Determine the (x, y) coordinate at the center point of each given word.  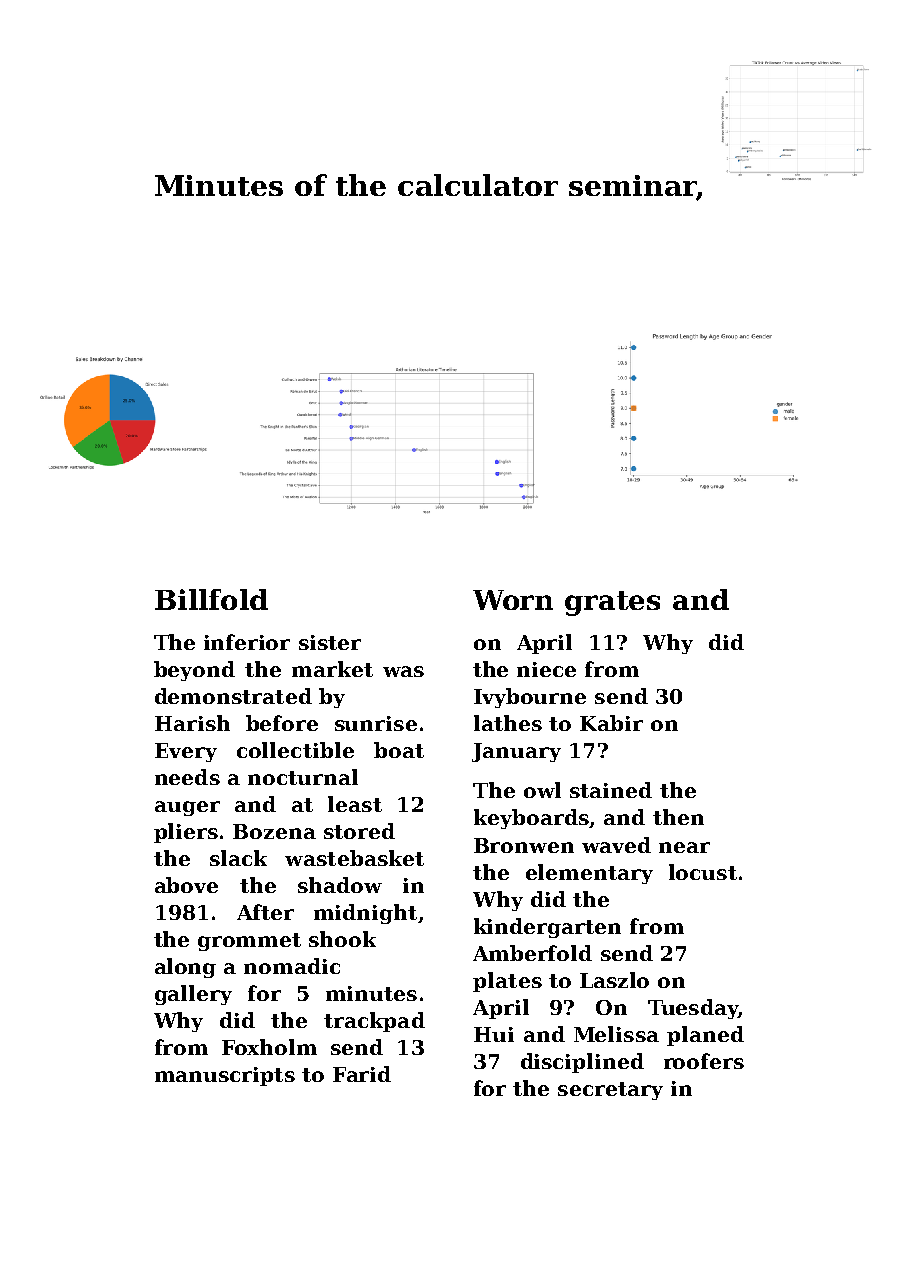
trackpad (374, 1022)
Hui (494, 1034)
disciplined (582, 1063)
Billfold (211, 599)
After (265, 912)
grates (612, 603)
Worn (513, 600)
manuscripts (225, 1076)
